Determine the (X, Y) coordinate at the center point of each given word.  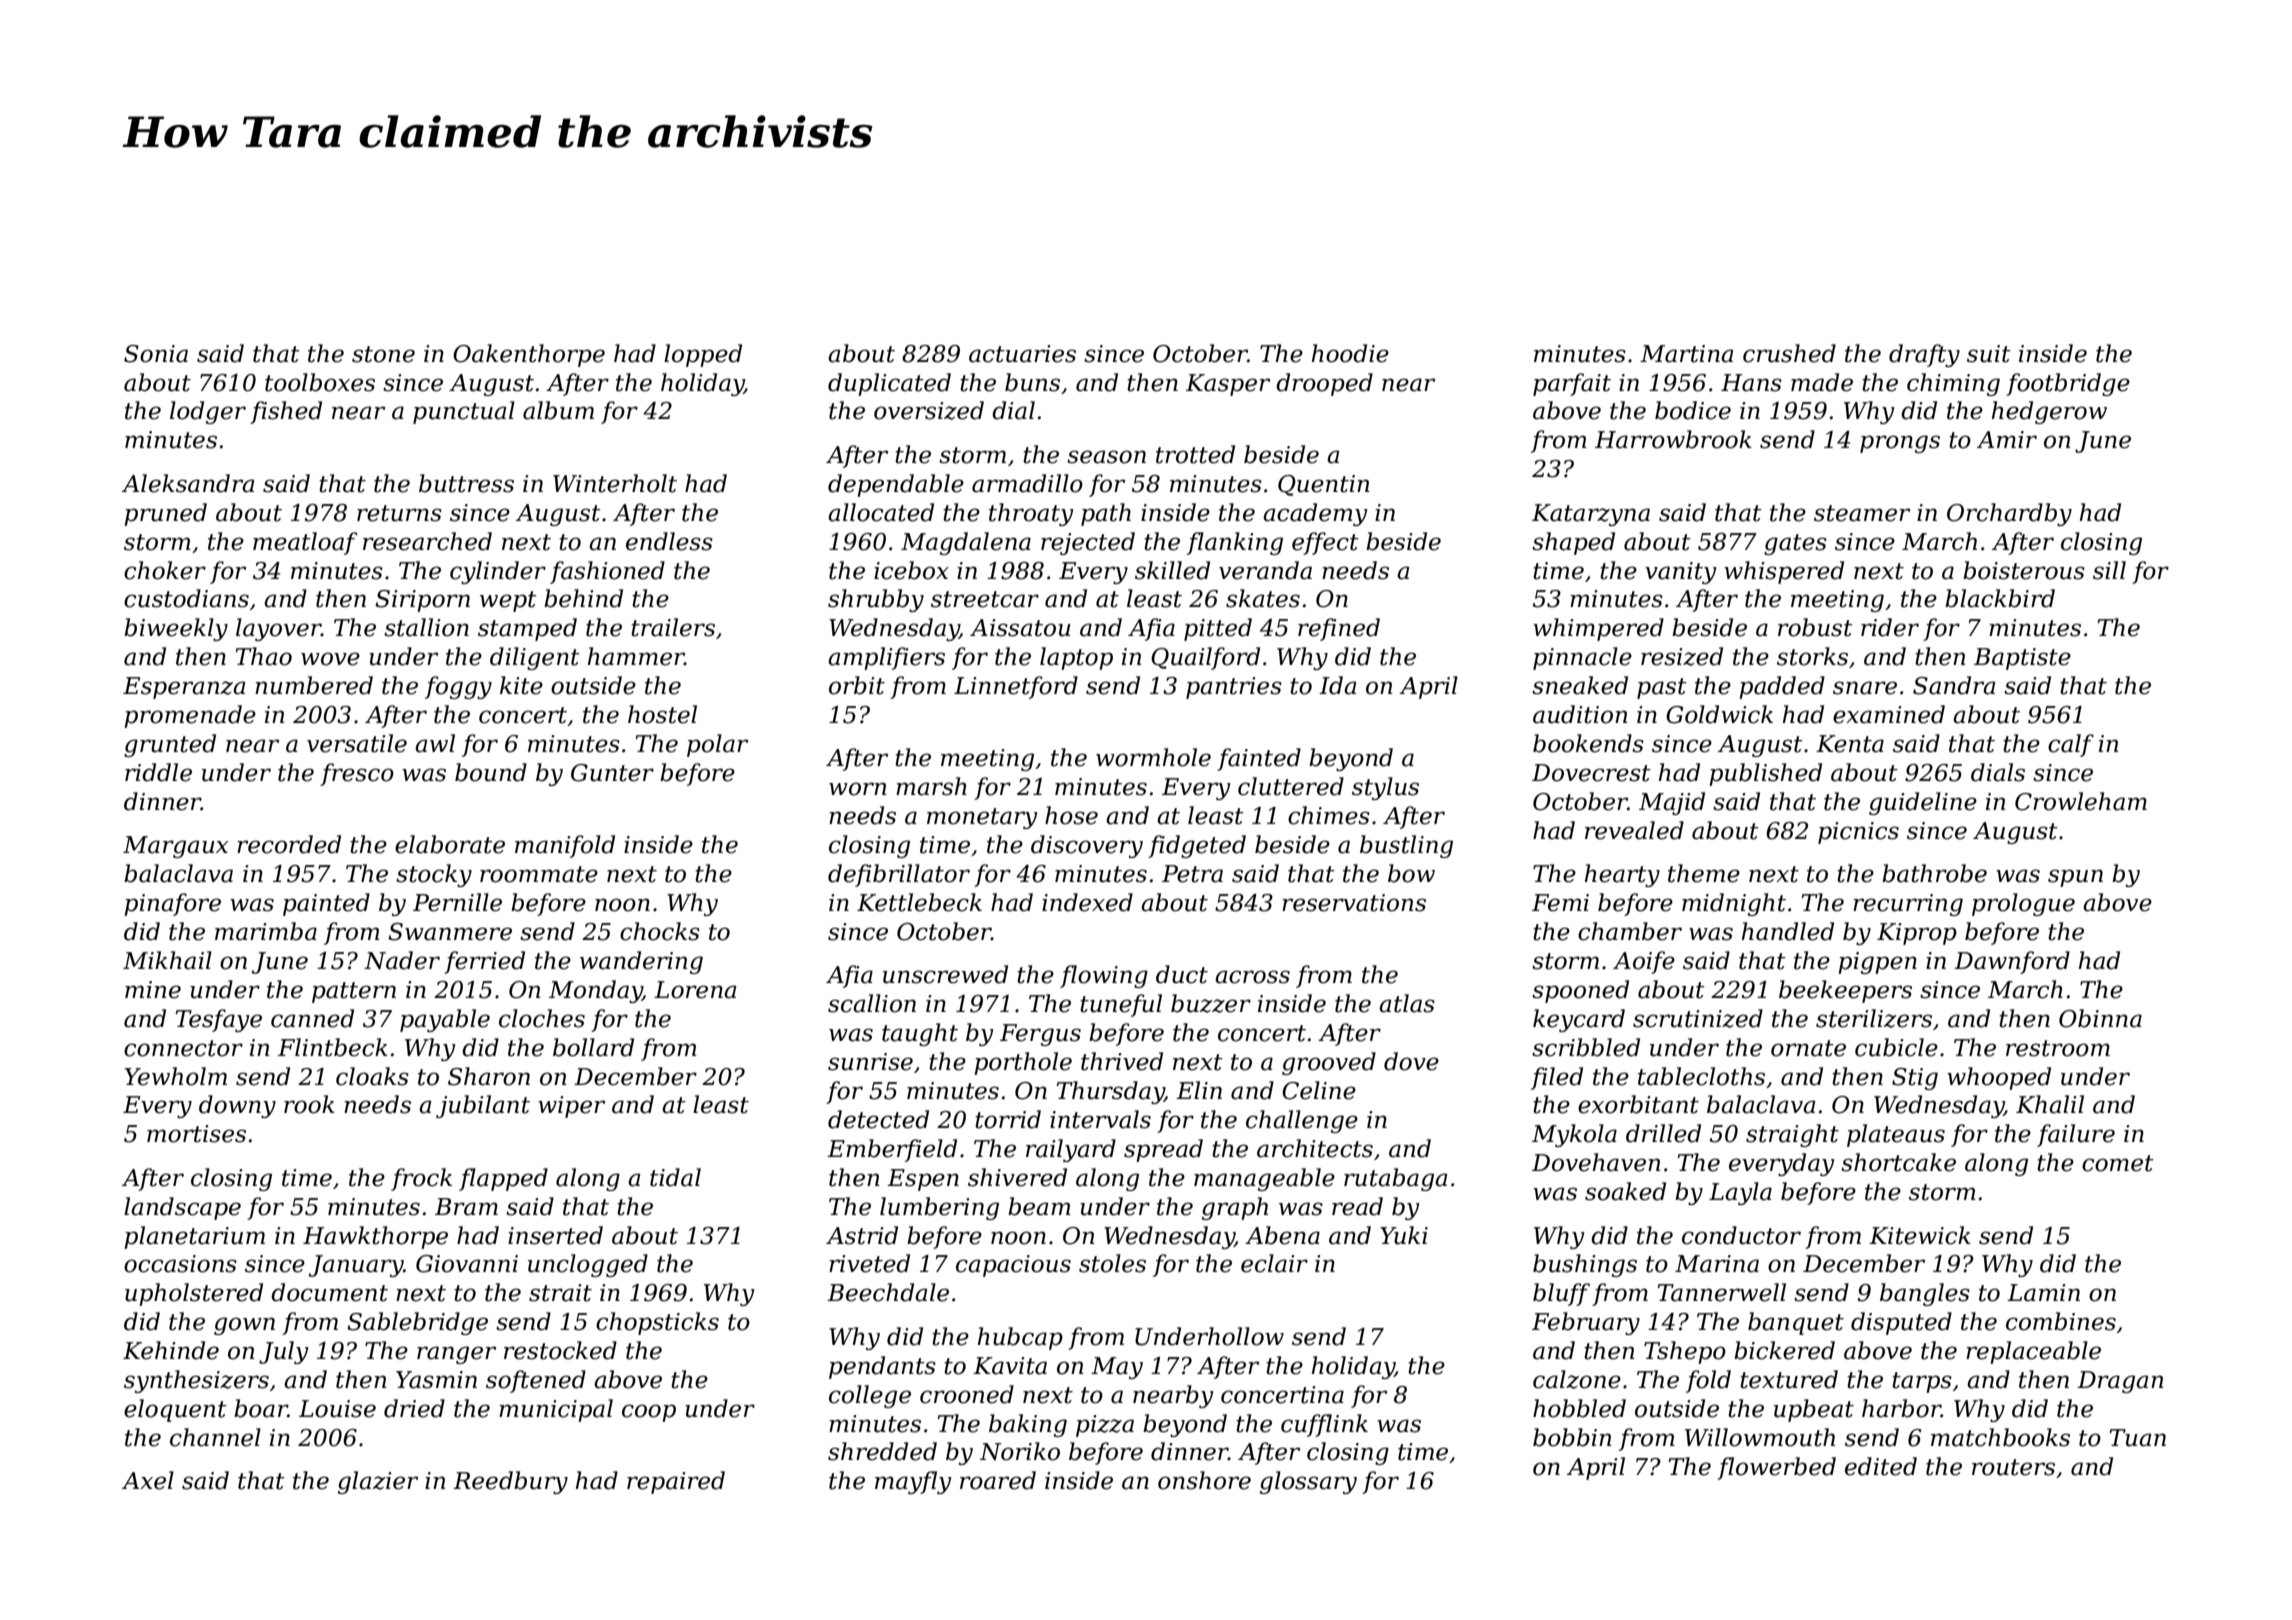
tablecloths (1701, 1076)
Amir (2007, 439)
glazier (378, 1482)
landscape (182, 1208)
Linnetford (1016, 687)
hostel (662, 714)
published (1765, 774)
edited (1881, 1466)
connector (183, 1048)
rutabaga (1396, 1179)
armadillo (1027, 483)
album (558, 410)
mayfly (913, 1482)
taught (920, 1034)
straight (1792, 1135)
